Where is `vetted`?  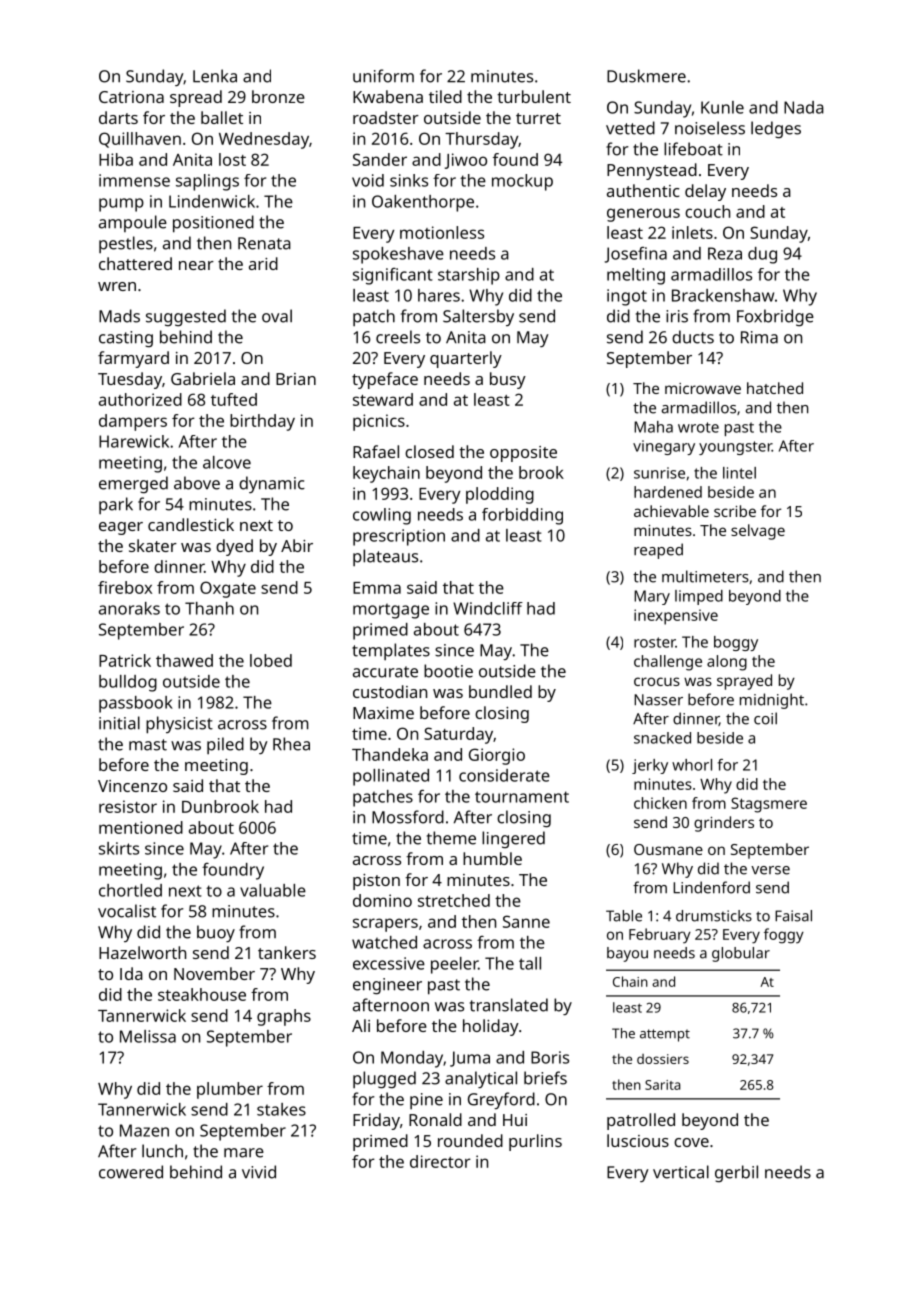 vetted is located at coordinates (630, 128).
